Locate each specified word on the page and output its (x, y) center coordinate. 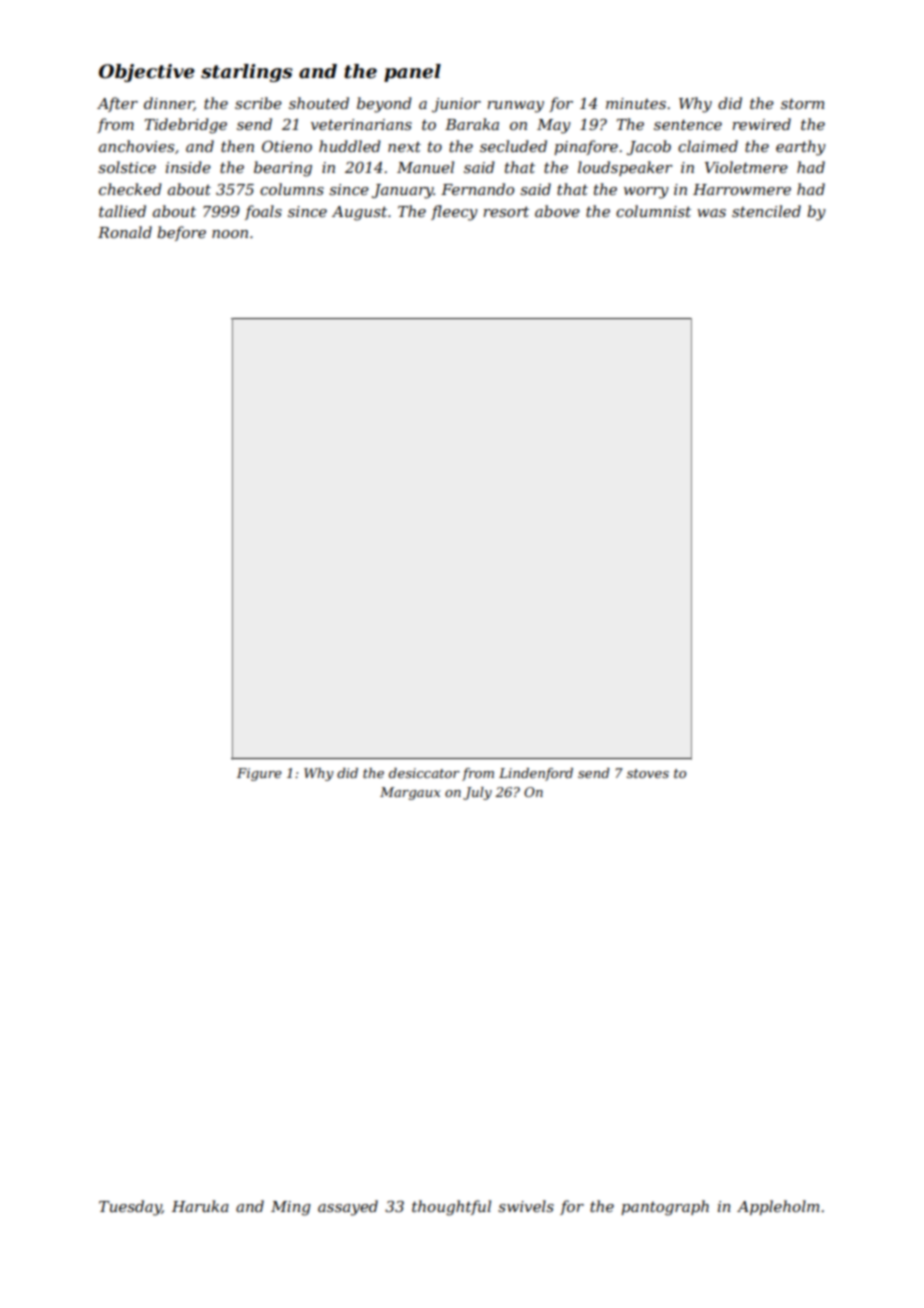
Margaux (410, 793)
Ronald (125, 232)
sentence (688, 124)
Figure (259, 774)
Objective (147, 73)
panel (412, 73)
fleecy (454, 213)
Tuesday (130, 1208)
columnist (653, 211)
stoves (648, 773)
